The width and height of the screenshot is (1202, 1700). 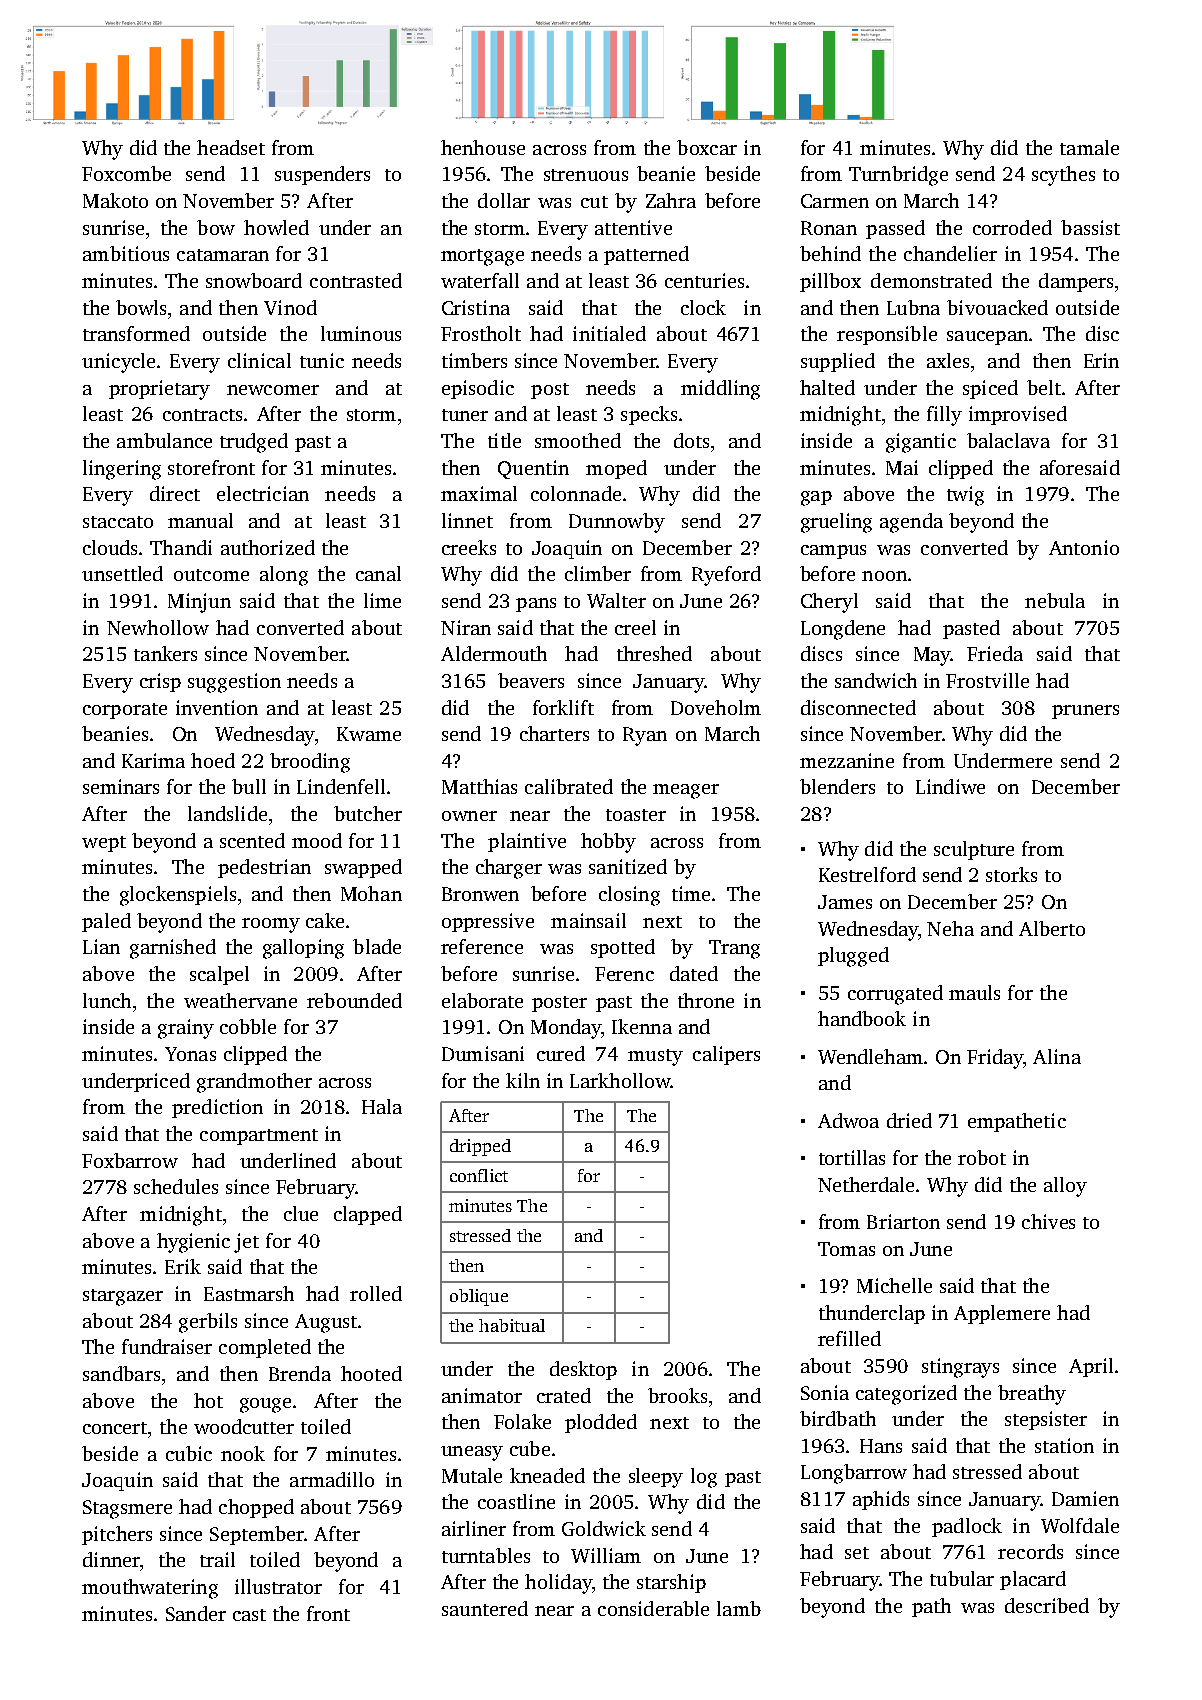 What do you see at coordinates (950, 928) in the screenshot?
I see `Neha` at bounding box center [950, 928].
